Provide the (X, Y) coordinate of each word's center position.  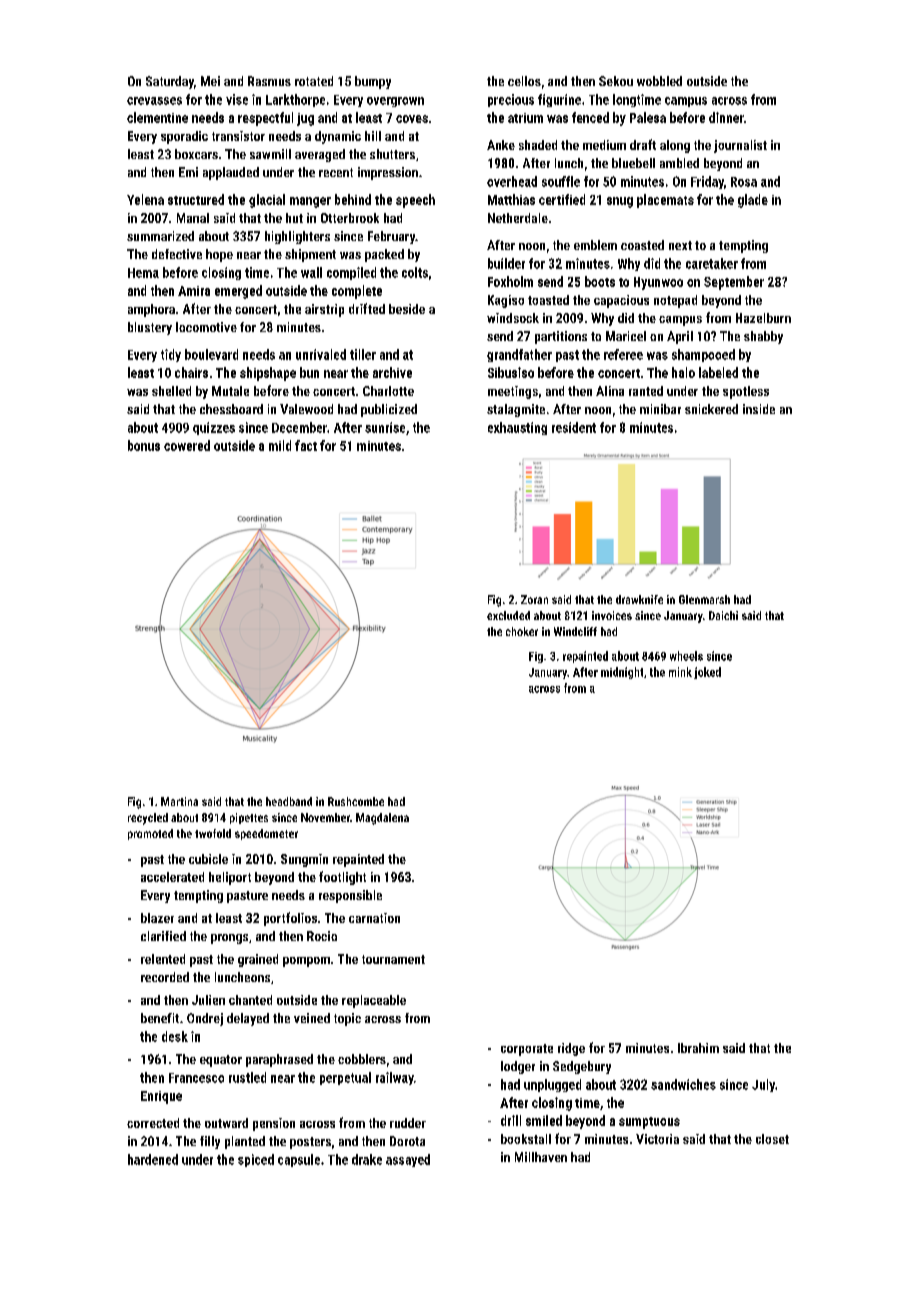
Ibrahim (698, 1048)
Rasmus (269, 81)
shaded (538, 145)
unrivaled (321, 354)
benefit (160, 1018)
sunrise (385, 427)
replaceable (374, 1001)
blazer (157, 918)
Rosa (744, 182)
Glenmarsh (704, 599)
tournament (393, 959)
